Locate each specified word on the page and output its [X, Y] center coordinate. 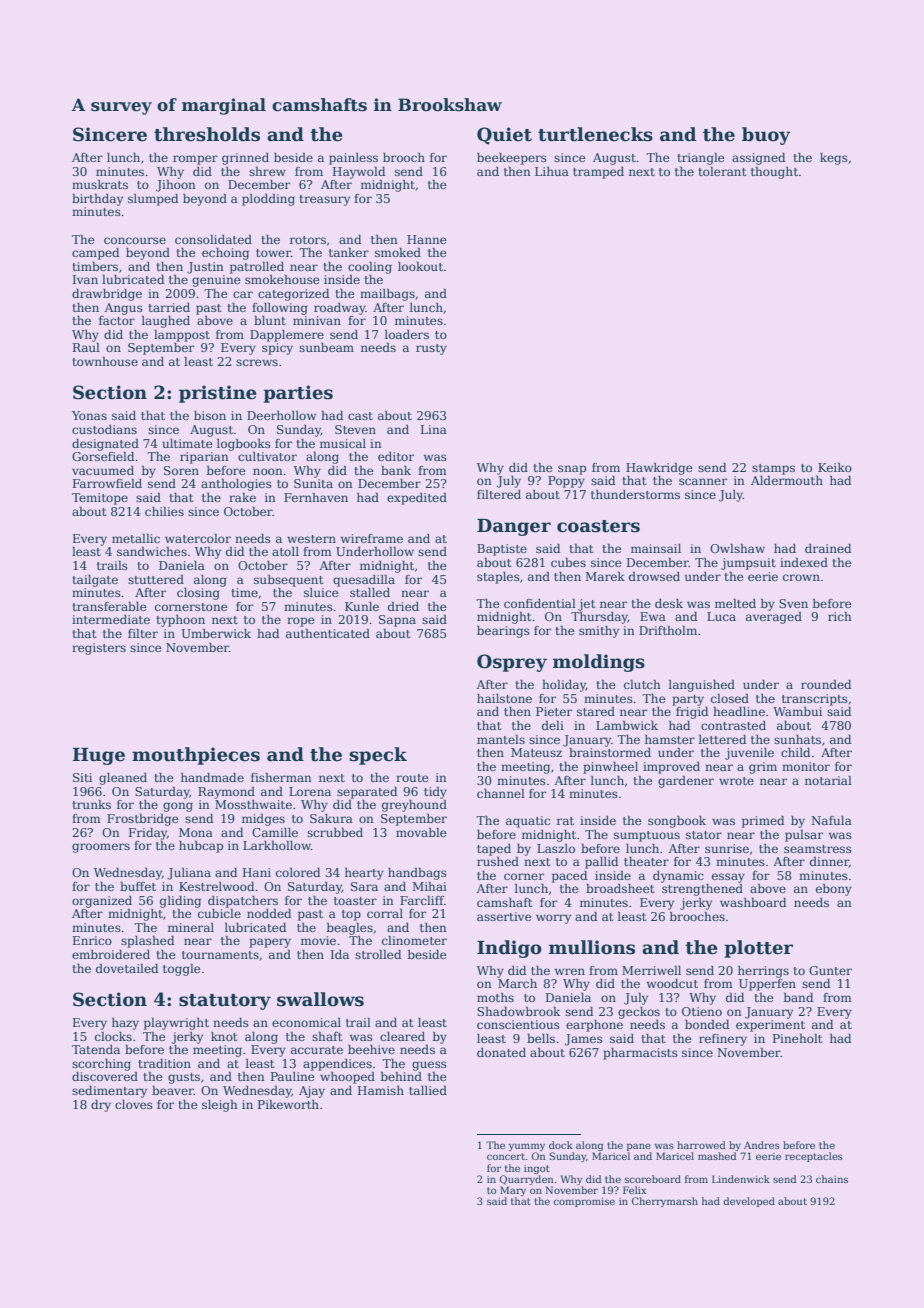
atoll [285, 551]
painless [353, 159]
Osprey [512, 663]
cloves [134, 1104]
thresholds [207, 134]
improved [671, 768]
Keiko [835, 467]
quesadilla [364, 580]
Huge [98, 756]
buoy [766, 136]
